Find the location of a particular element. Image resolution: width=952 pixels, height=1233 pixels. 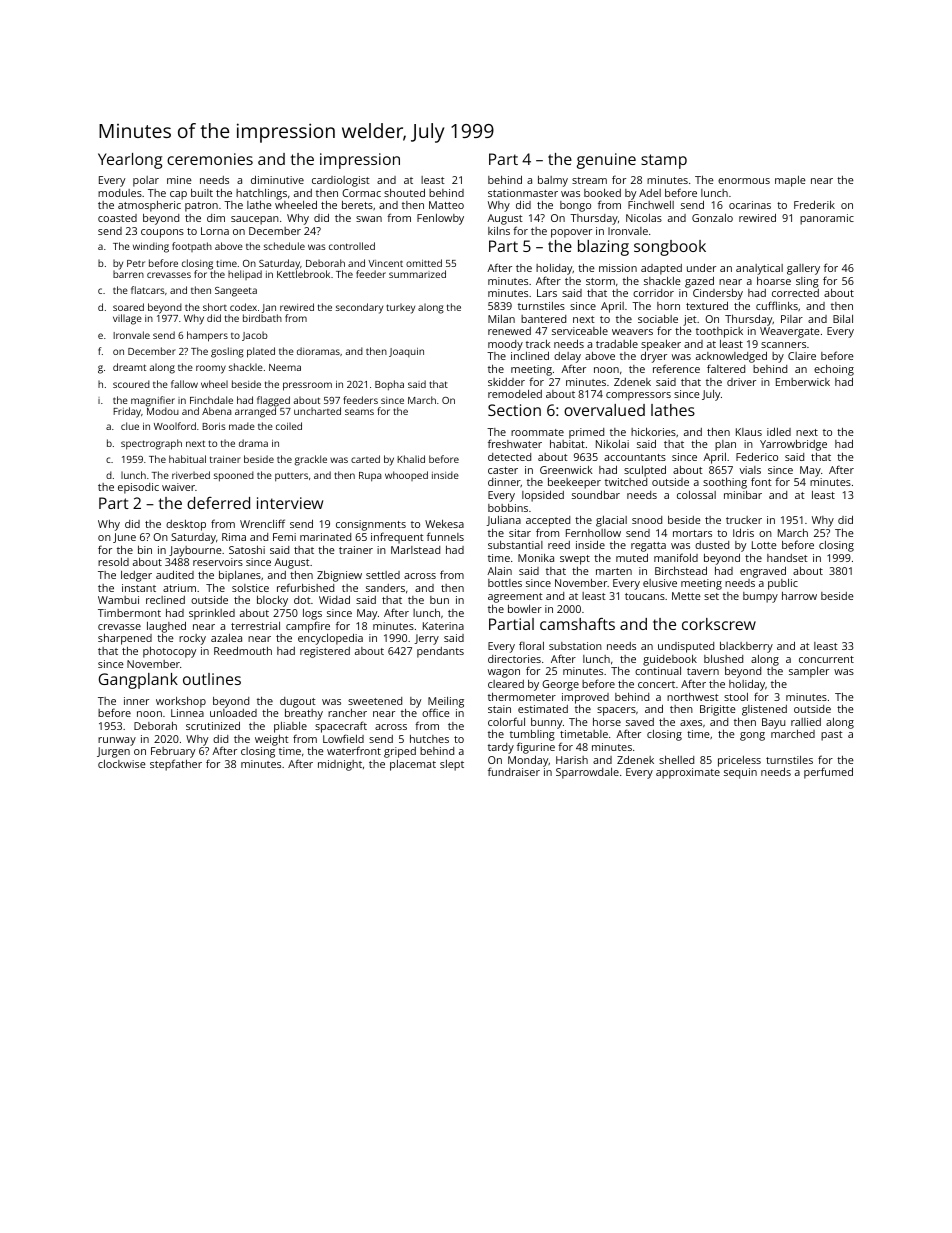

jet is located at coordinates (690, 320).
